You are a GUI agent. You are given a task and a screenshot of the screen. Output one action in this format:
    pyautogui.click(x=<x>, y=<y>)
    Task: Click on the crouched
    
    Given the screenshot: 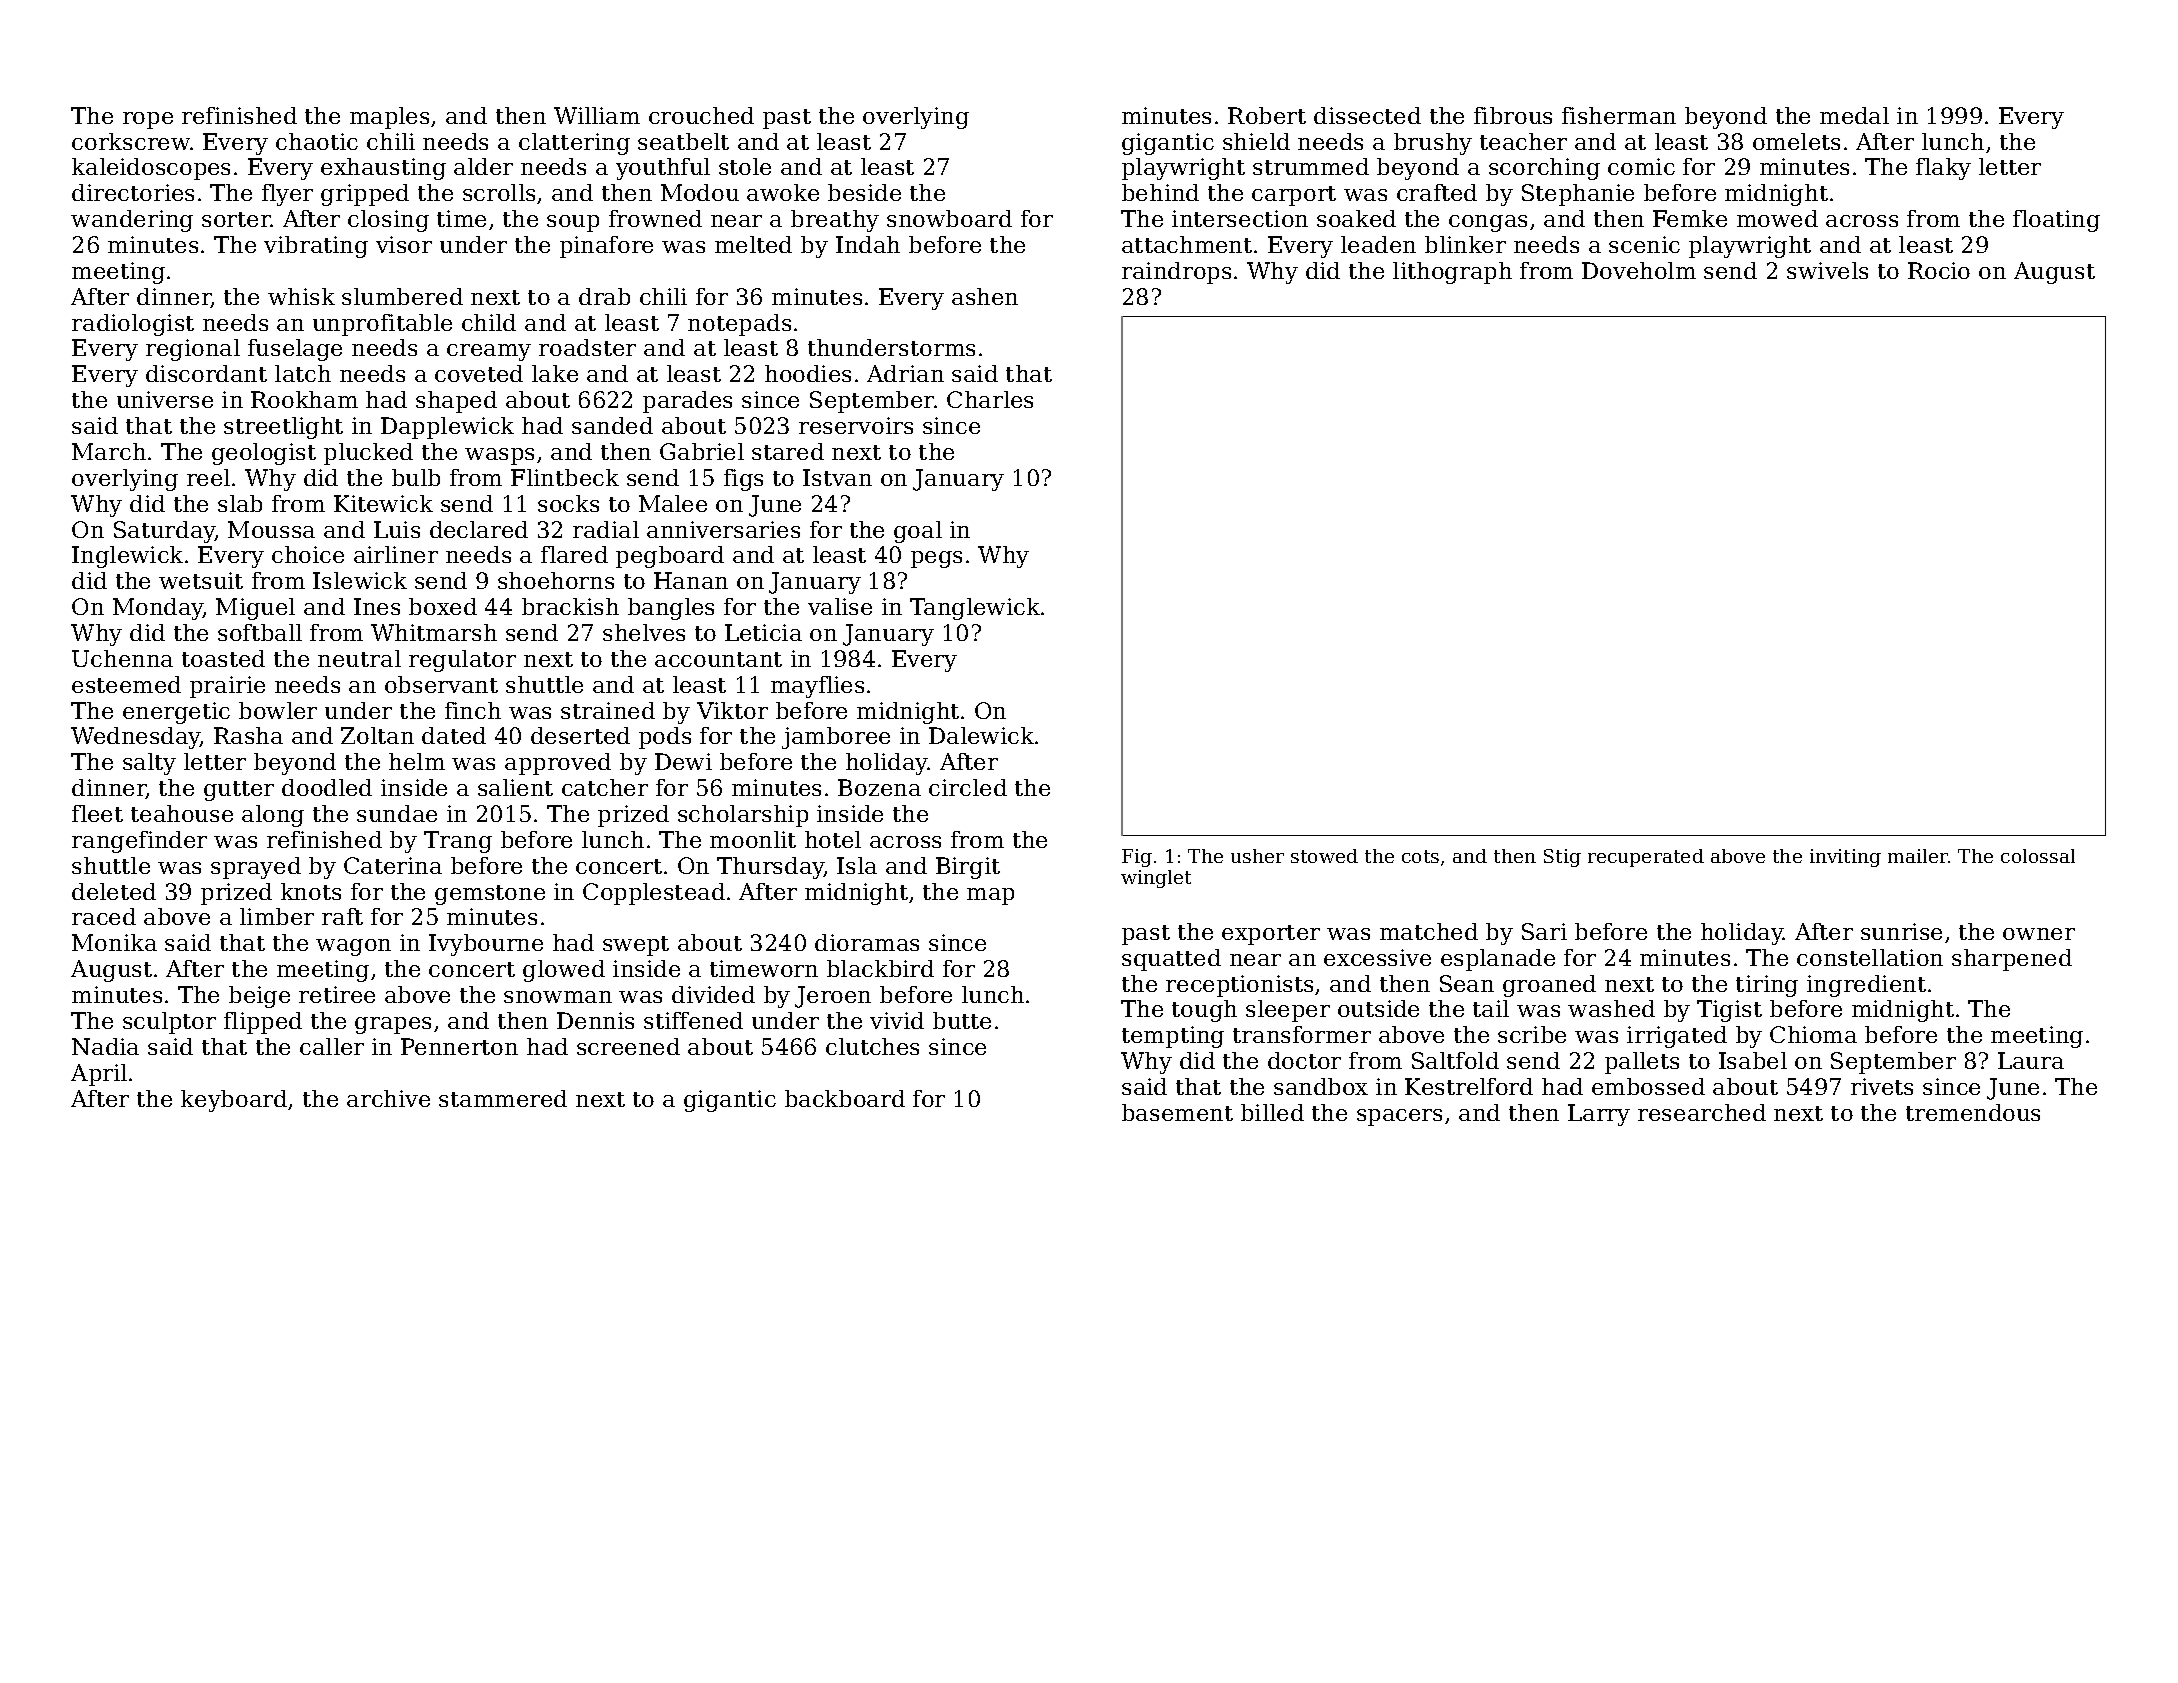 What is the action you would take?
    pyautogui.click(x=701, y=115)
